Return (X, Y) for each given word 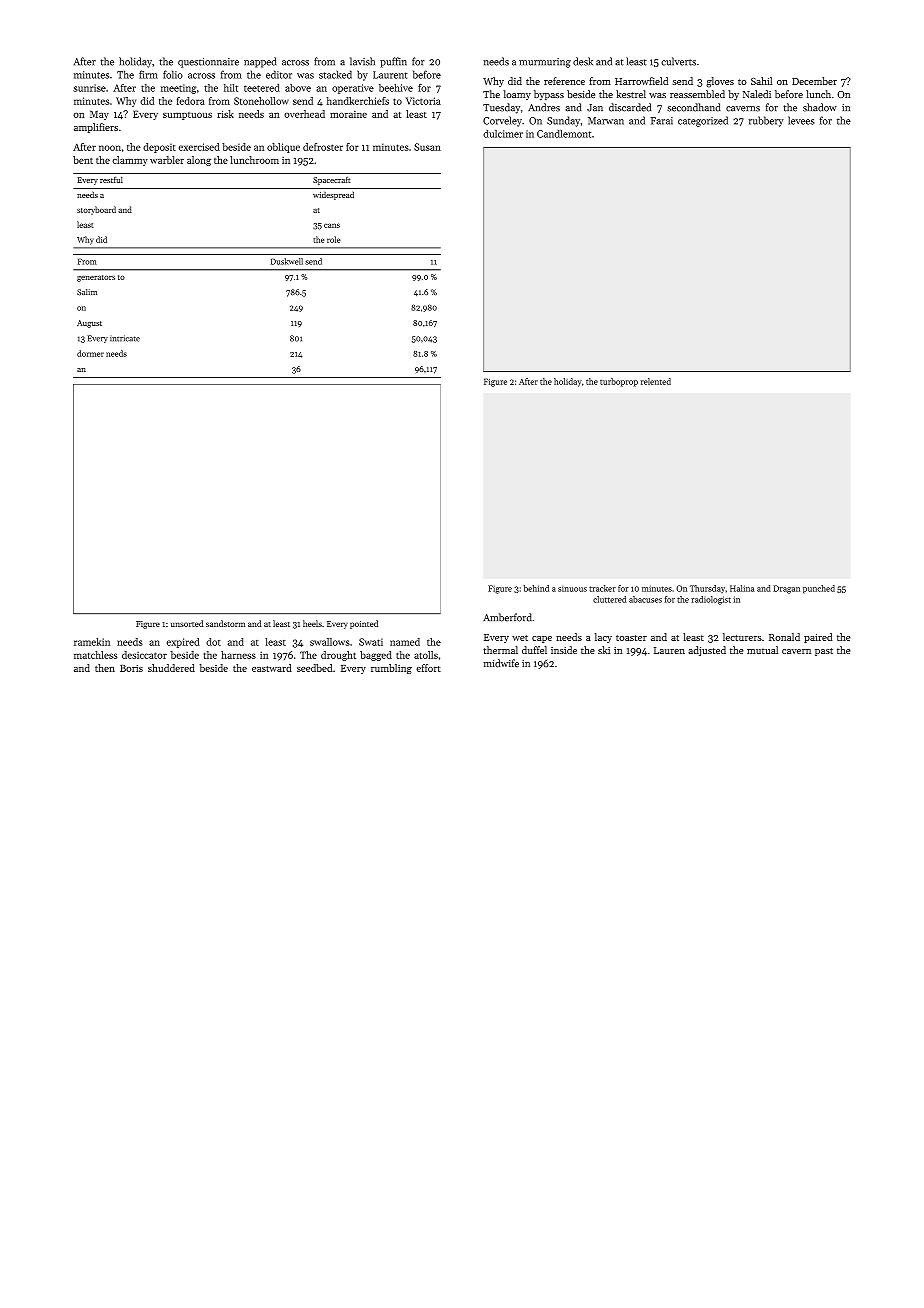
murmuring (545, 63)
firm (148, 74)
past (824, 652)
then (105, 668)
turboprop (619, 382)
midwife (501, 663)
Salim (87, 292)
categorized (703, 121)
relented (656, 381)
